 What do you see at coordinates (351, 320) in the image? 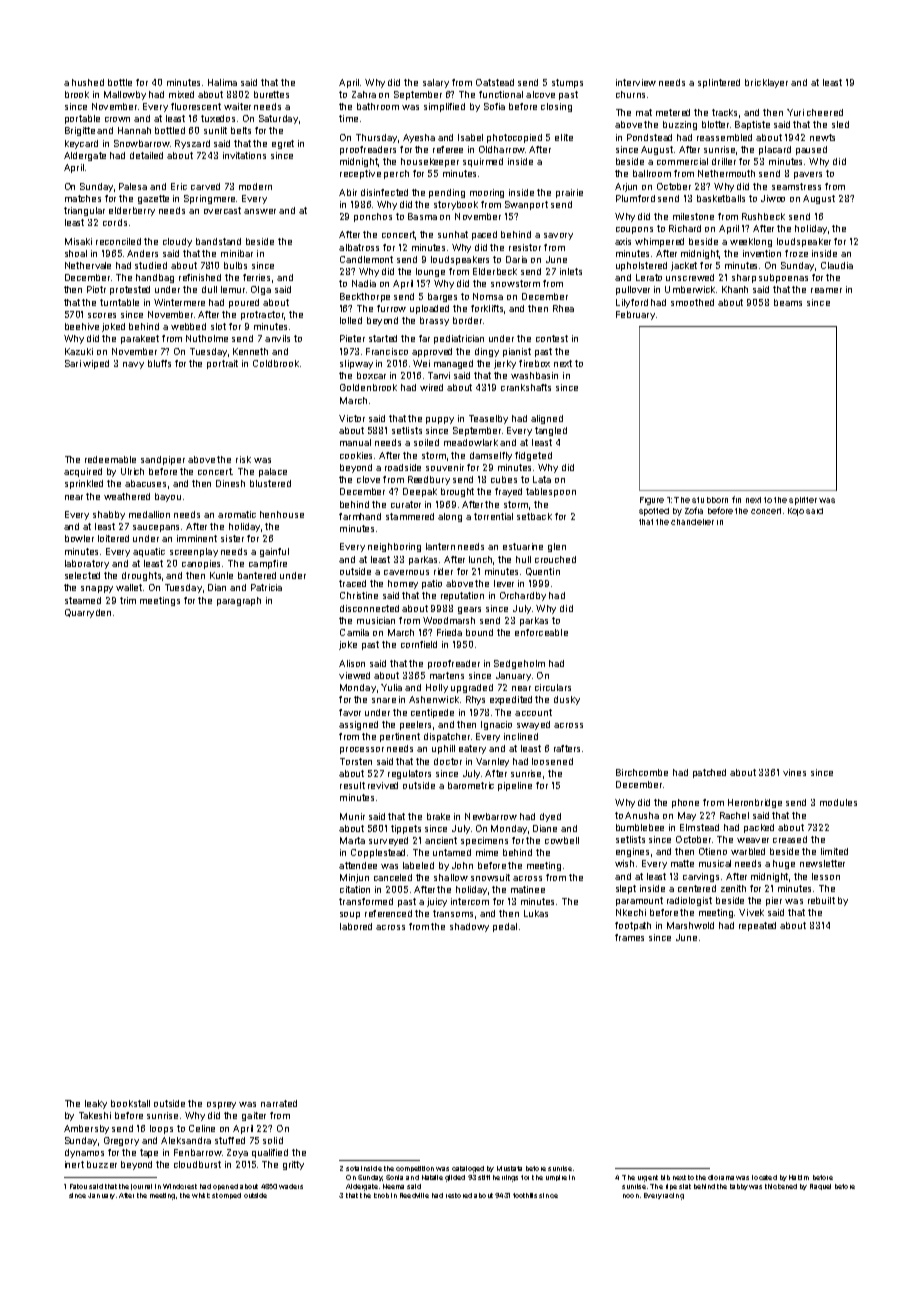
I see `lolled` at bounding box center [351, 320].
